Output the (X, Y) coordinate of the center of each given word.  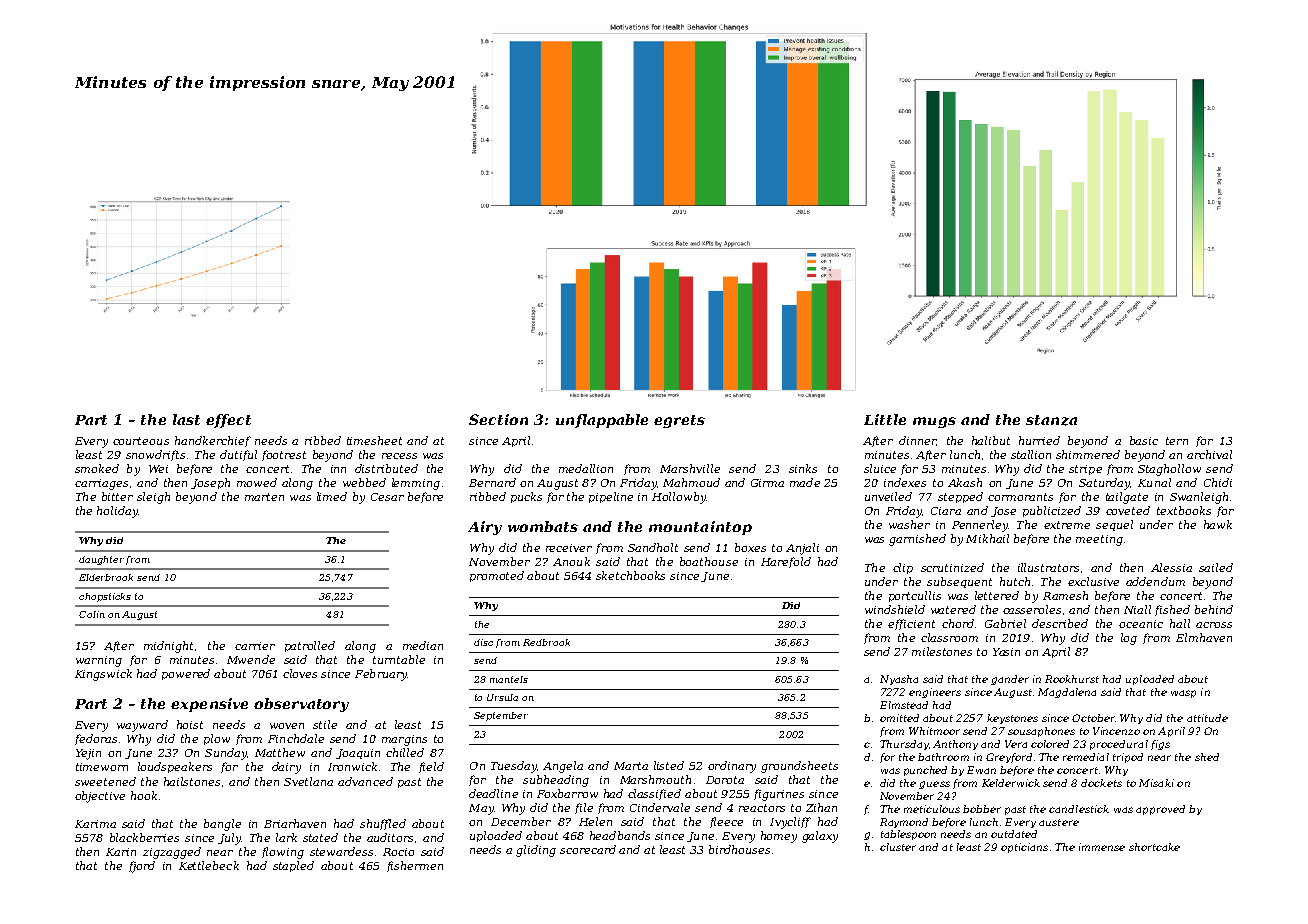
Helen (595, 821)
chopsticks (105, 597)
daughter (101, 560)
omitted (899, 718)
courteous (141, 441)
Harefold (786, 562)
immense (1102, 847)
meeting (1099, 540)
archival (1209, 454)
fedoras (96, 739)
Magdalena (1067, 693)
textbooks (1184, 510)
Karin (121, 852)
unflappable (602, 421)
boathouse (709, 561)
